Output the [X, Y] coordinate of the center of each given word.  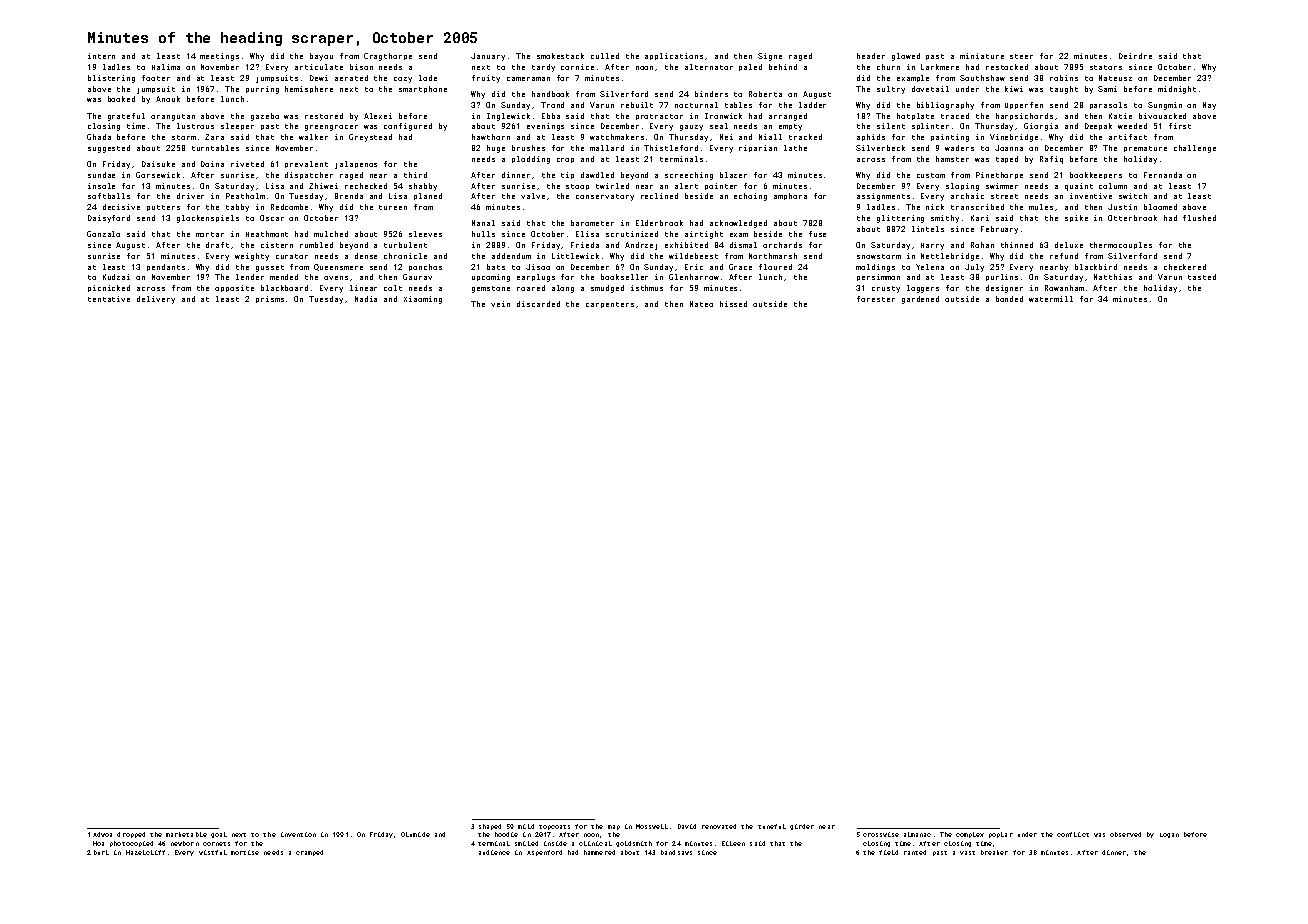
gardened [920, 300]
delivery [156, 300]
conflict [1073, 834]
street [1004, 196]
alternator [709, 67]
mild [526, 826]
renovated [719, 826]
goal [219, 835]
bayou [321, 57]
